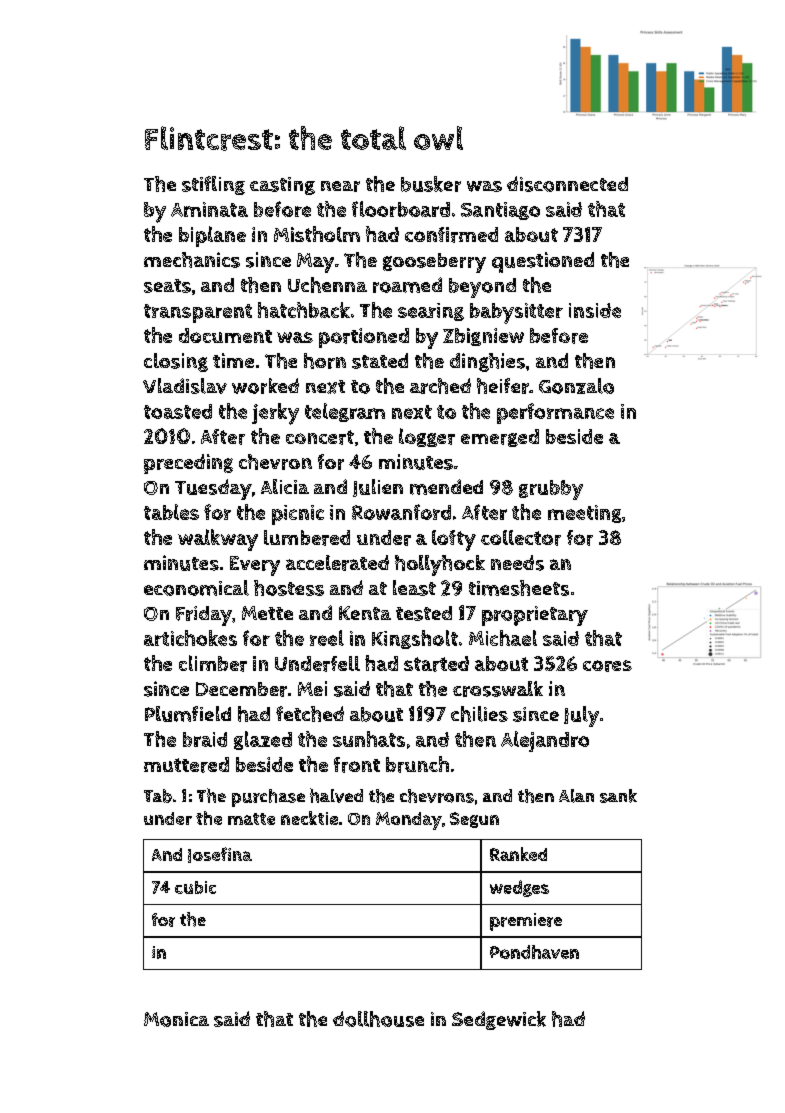 The image size is (785, 1113). What do you see at coordinates (340, 186) in the document?
I see `near` at bounding box center [340, 186].
